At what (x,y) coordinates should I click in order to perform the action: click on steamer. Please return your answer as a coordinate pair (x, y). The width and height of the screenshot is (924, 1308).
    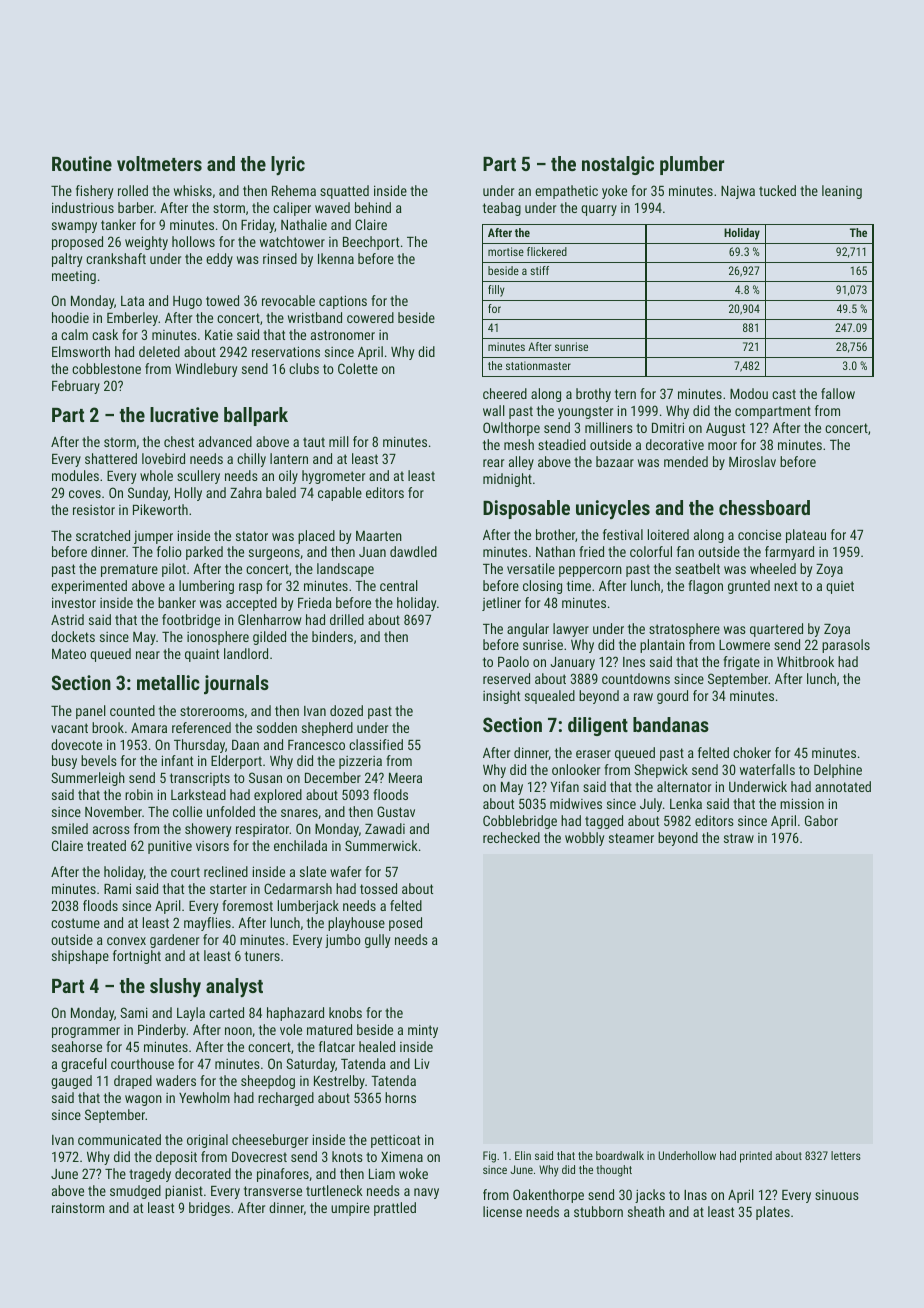
    Looking at the image, I should click on (631, 838).
